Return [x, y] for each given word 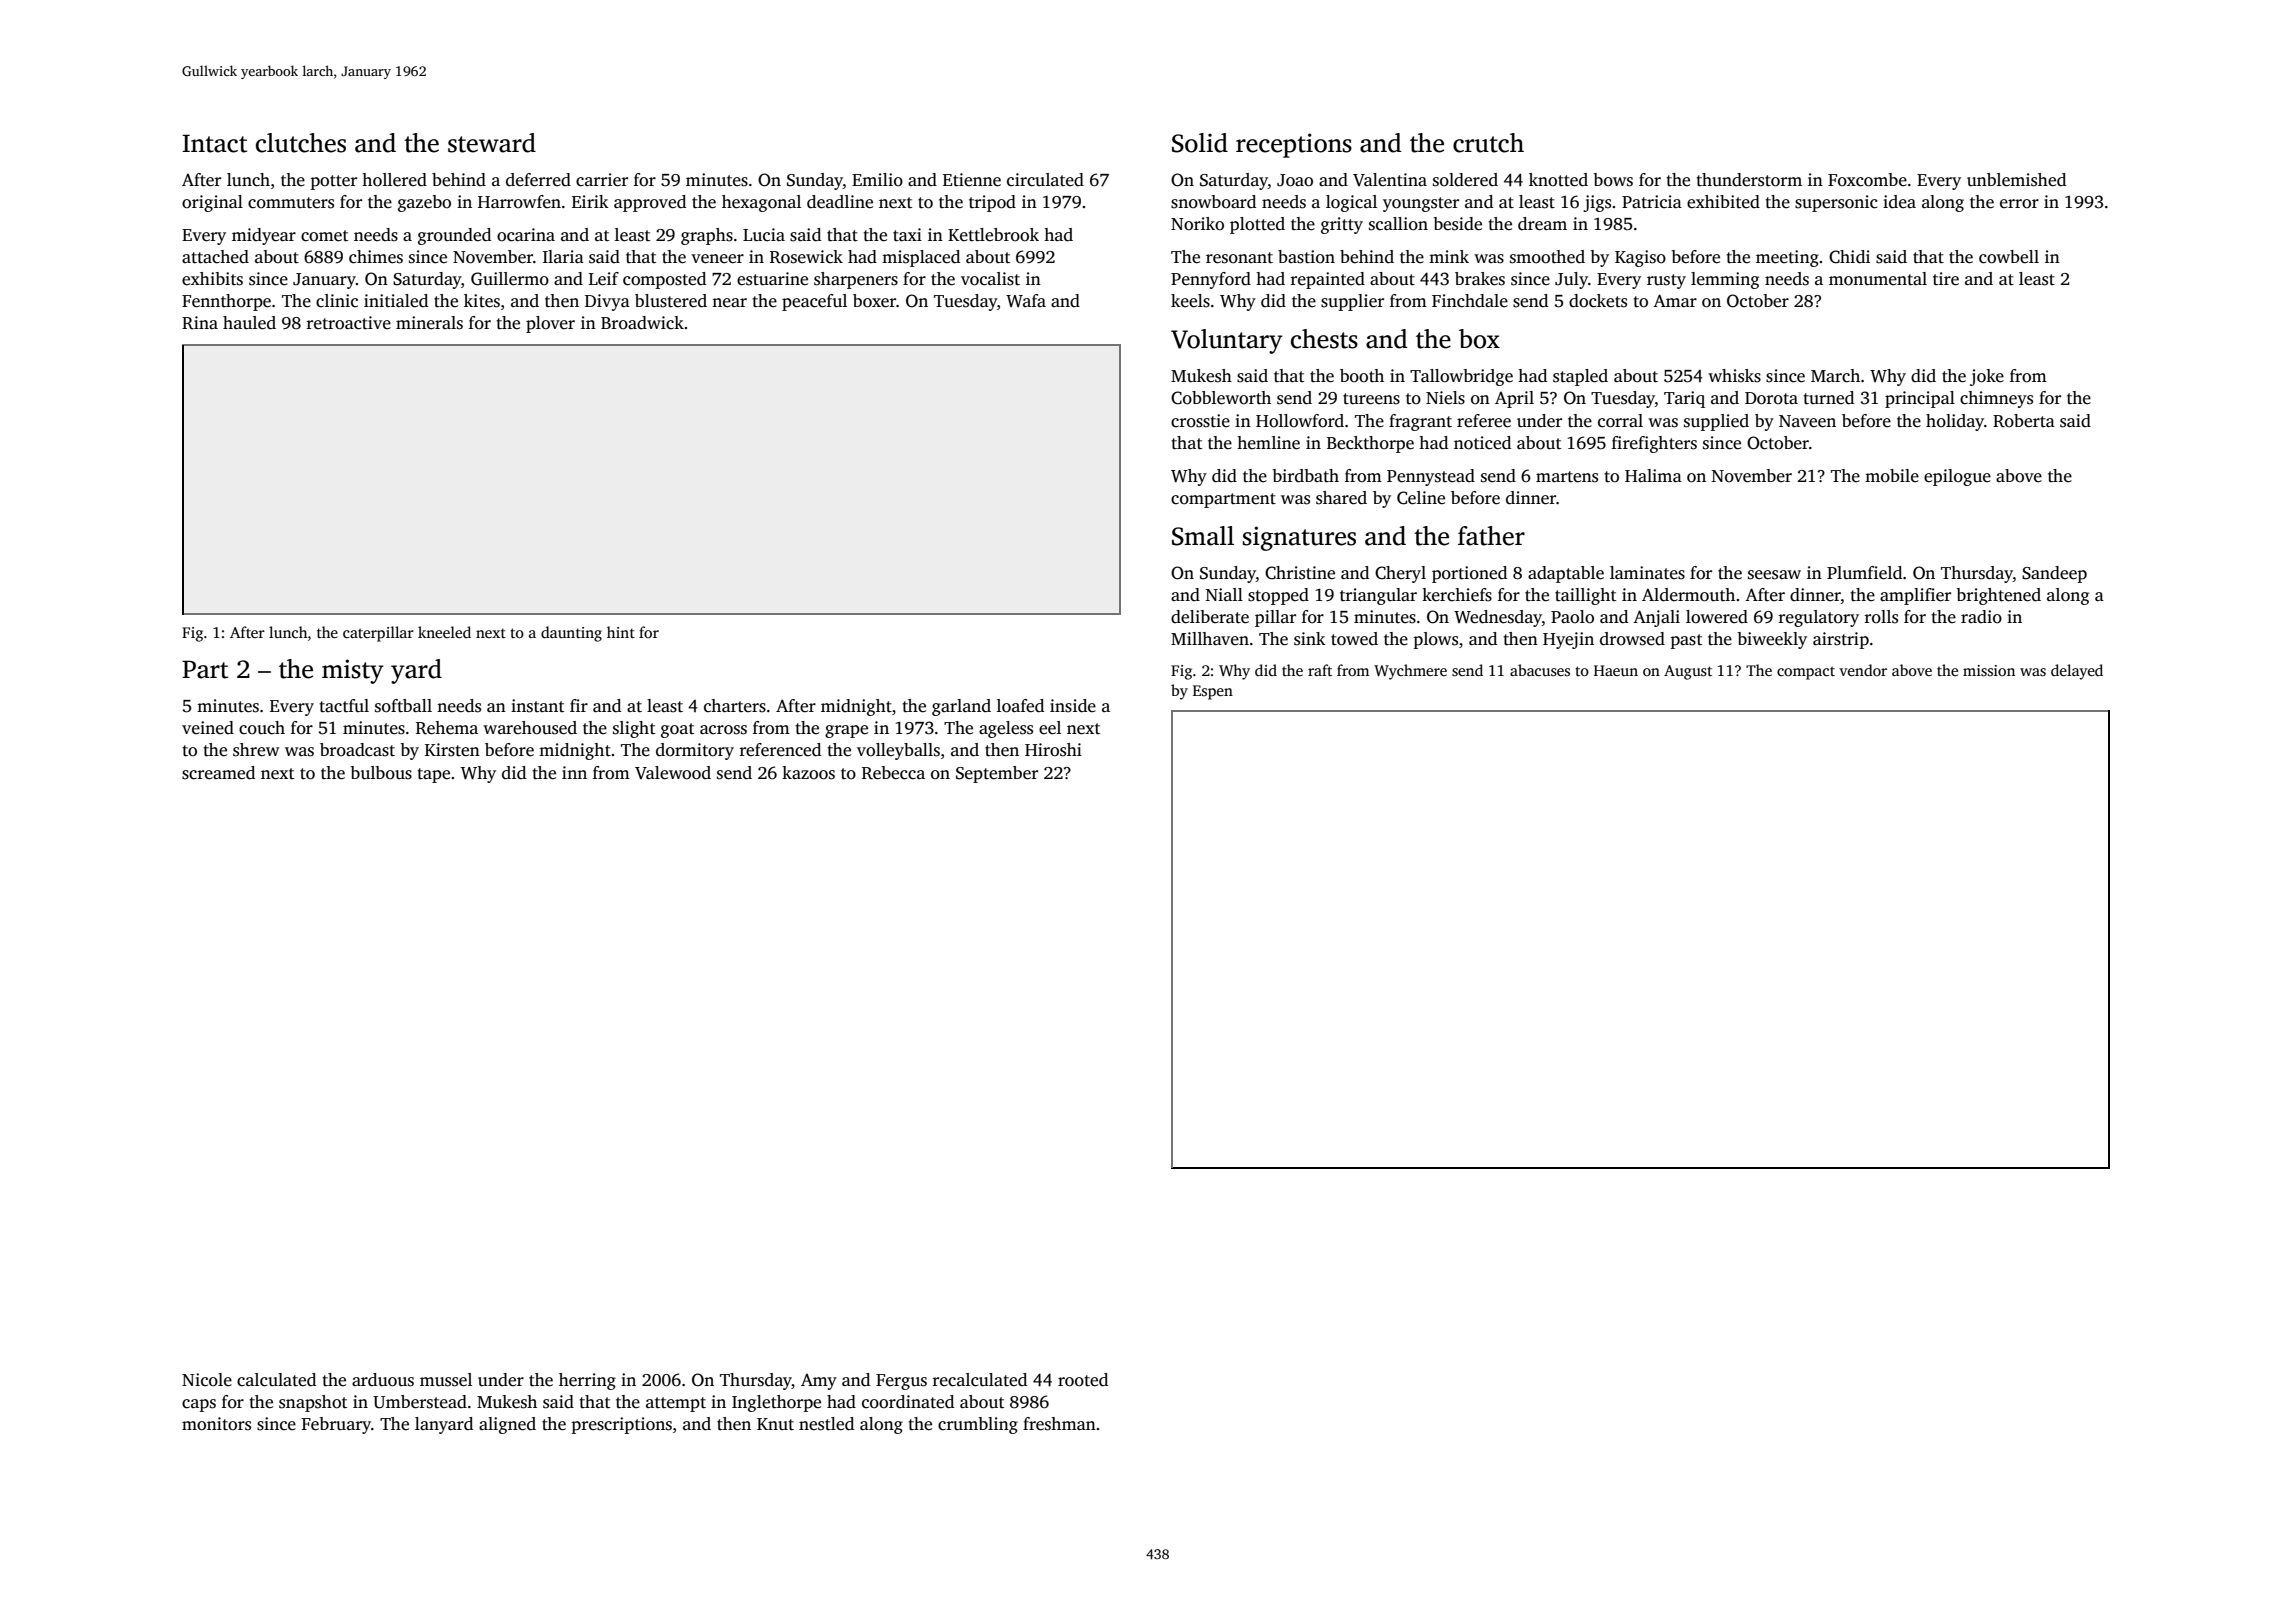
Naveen [1807, 421]
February [336, 1425]
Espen [1213, 692]
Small [1203, 536]
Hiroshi [1053, 750]
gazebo [424, 203]
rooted [1083, 1380]
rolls [1881, 617]
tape [433, 775]
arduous [383, 1380]
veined [208, 728]
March [1835, 376]
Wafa [1026, 301]
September [997, 774]
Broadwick [642, 323]
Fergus [901, 1382]
